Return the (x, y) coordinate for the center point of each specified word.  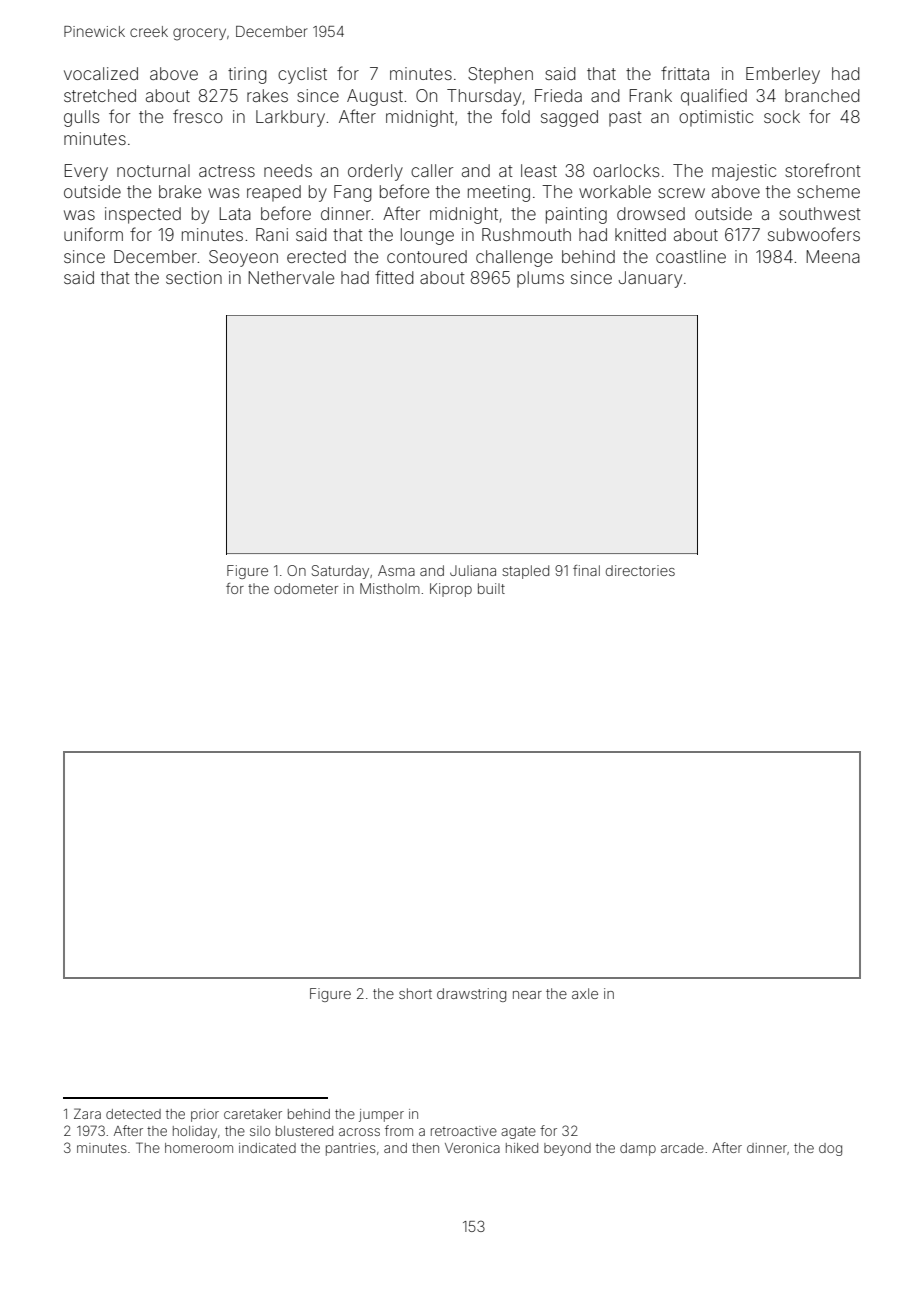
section (194, 277)
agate (518, 1133)
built (491, 588)
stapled (525, 572)
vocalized (101, 73)
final (586, 570)
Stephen (500, 75)
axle (585, 993)
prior (205, 1115)
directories (640, 570)
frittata (685, 73)
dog (830, 1149)
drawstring (471, 995)
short (415, 993)
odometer (306, 588)
